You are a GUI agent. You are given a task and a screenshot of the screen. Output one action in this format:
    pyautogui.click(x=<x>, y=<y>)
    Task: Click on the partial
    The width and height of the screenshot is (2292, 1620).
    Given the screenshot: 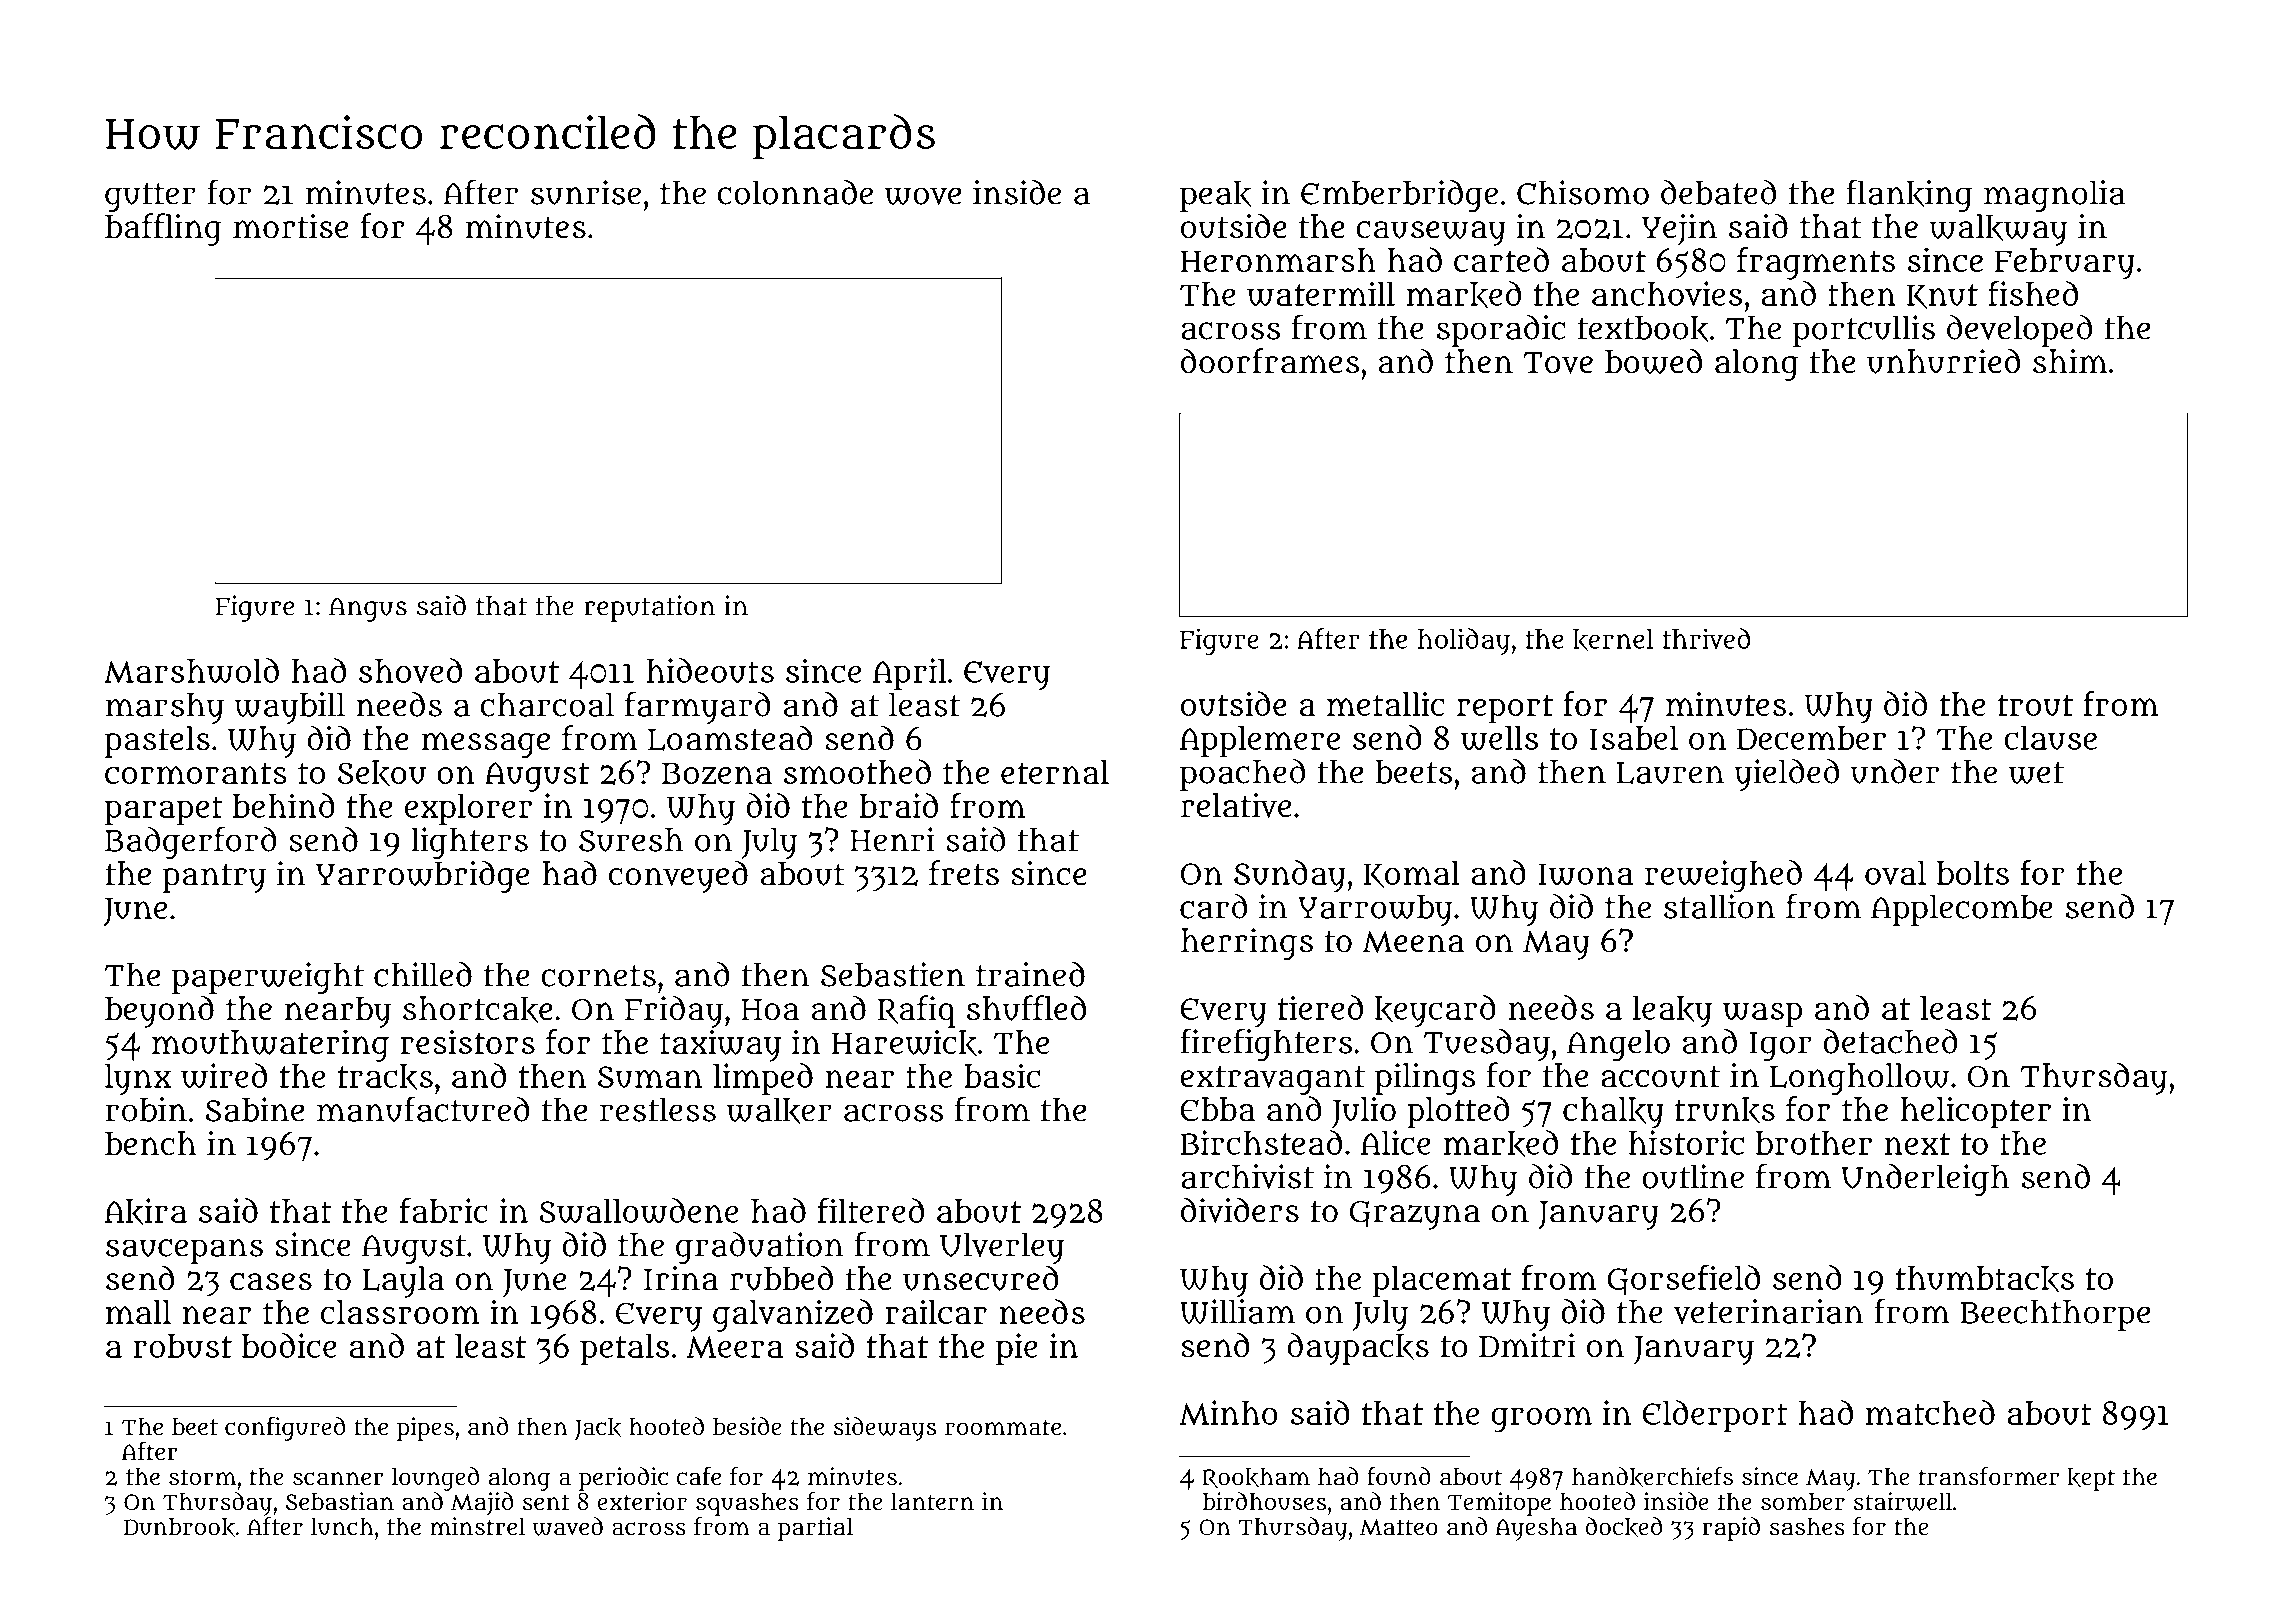 What is the action you would take?
    pyautogui.click(x=815, y=1529)
